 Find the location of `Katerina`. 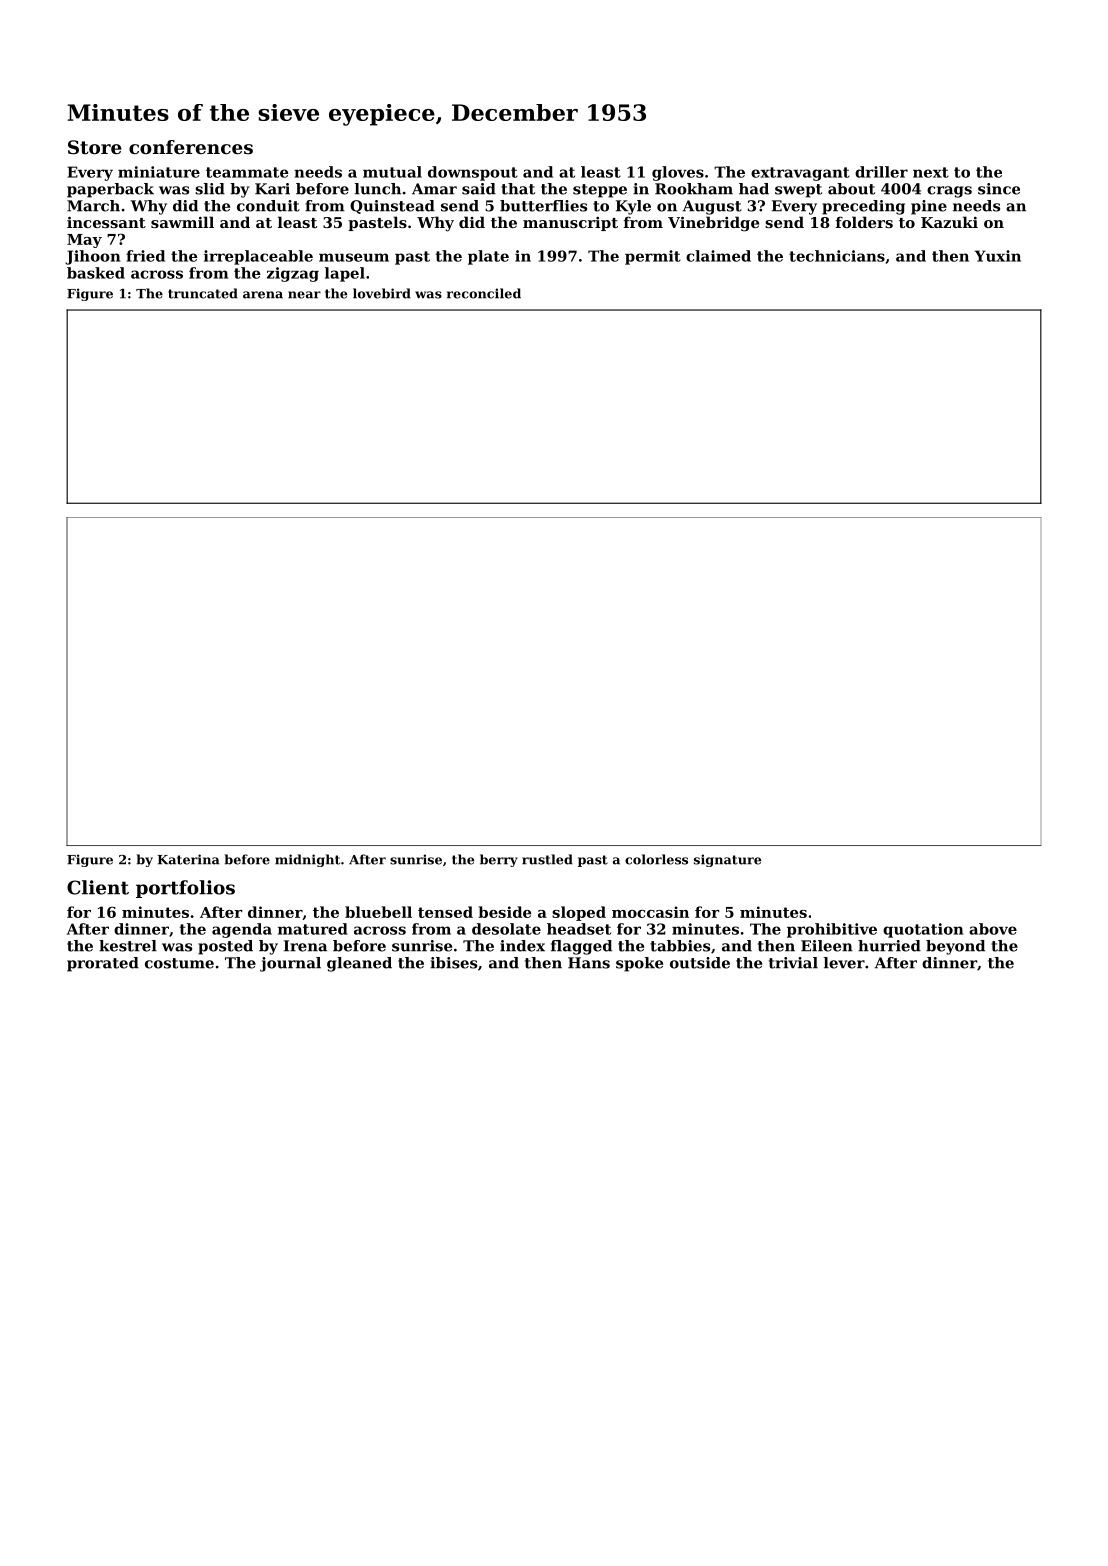

Katerina is located at coordinates (188, 859).
